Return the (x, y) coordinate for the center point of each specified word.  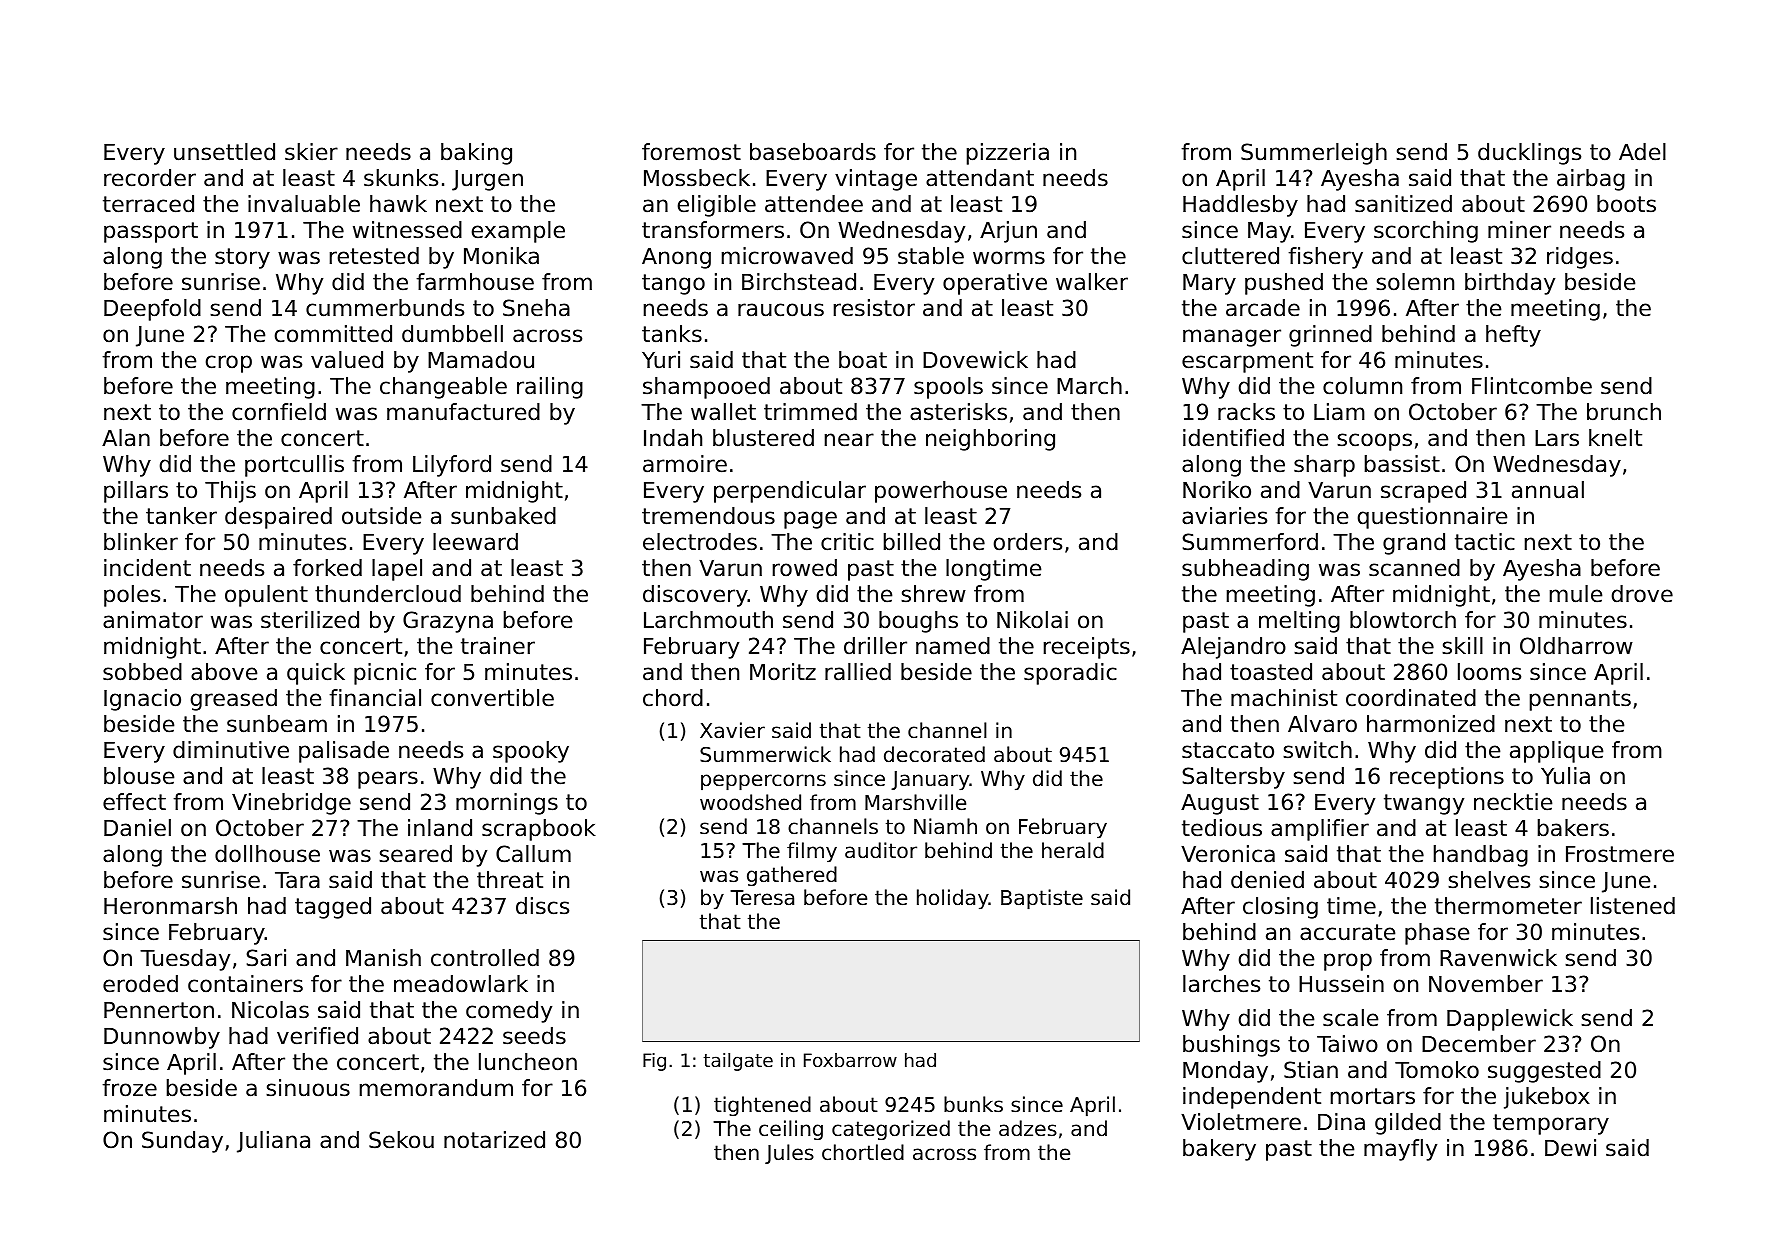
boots (1626, 204)
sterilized (310, 620)
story (242, 258)
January (930, 781)
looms (1489, 672)
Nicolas (270, 1010)
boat (863, 360)
